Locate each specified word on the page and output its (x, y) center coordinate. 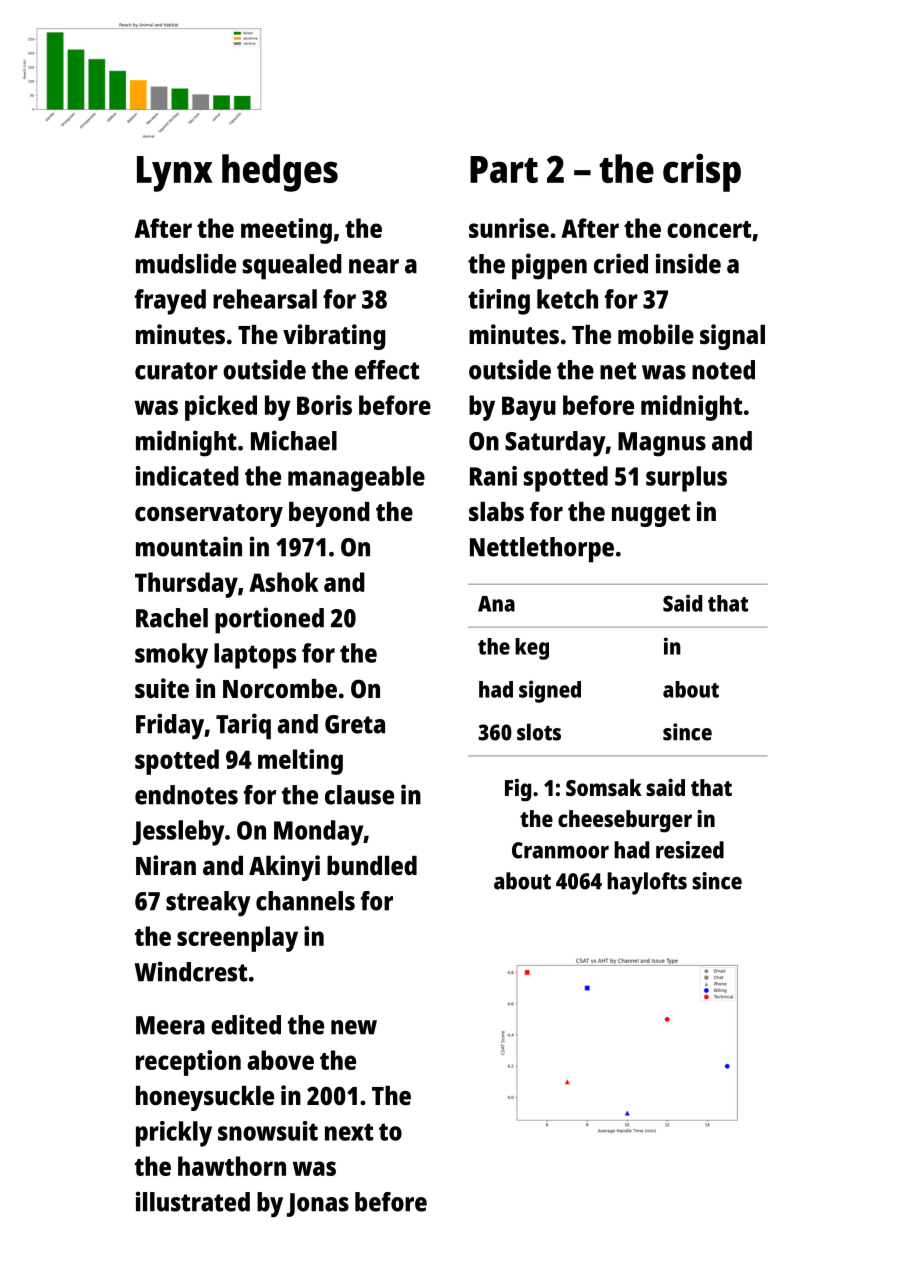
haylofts (647, 883)
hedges (280, 173)
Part (504, 169)
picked (221, 408)
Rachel (172, 618)
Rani (493, 476)
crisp (702, 172)
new (354, 1027)
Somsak (604, 787)
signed (550, 691)
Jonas (318, 1205)
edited (246, 1024)
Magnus (662, 444)
